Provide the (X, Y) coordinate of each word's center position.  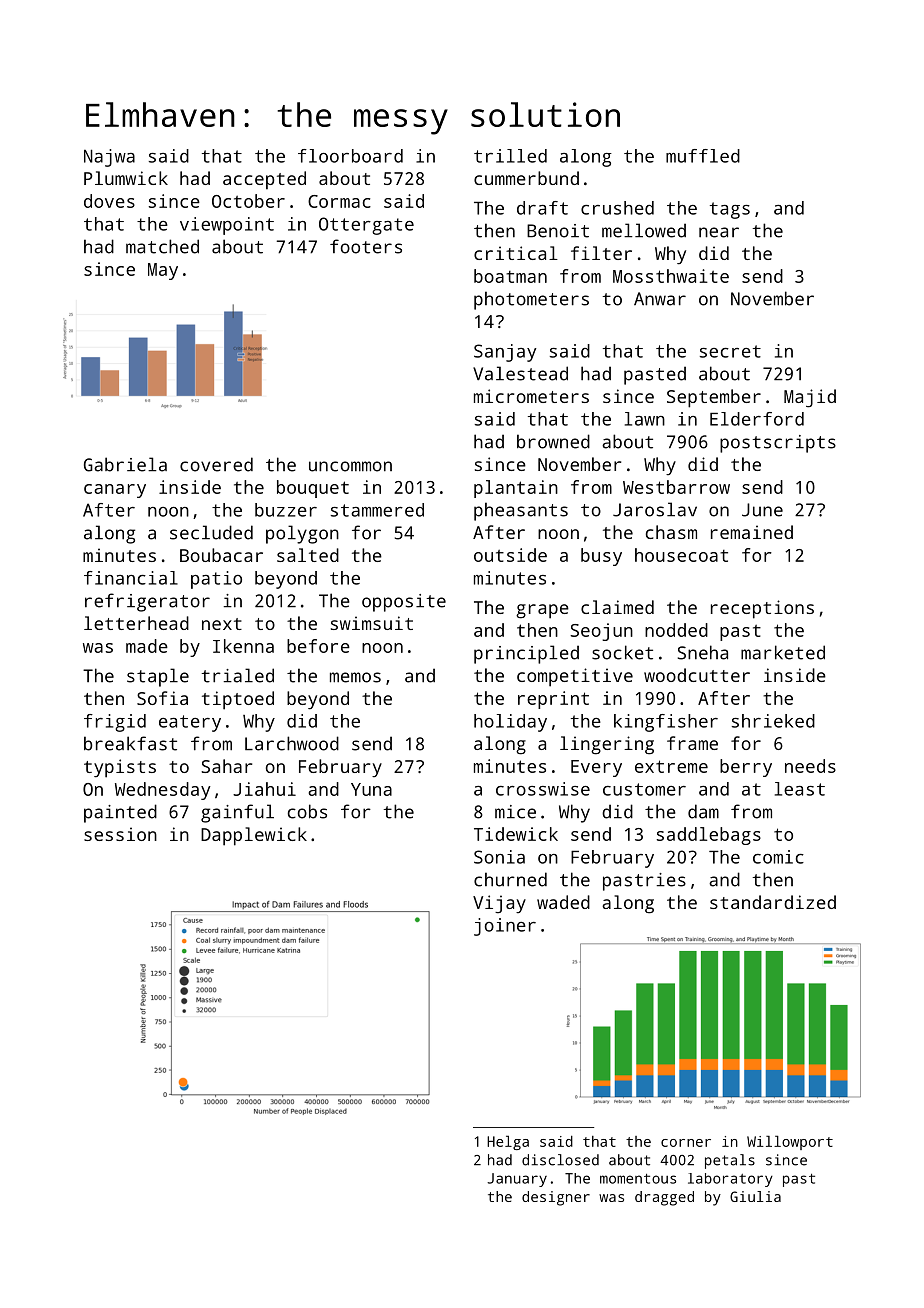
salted (308, 555)
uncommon (350, 466)
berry (746, 768)
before (318, 646)
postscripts (778, 444)
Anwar (660, 299)
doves (109, 201)
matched (162, 246)
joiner (505, 927)
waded (563, 902)
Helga (508, 1142)
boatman (510, 276)
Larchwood (292, 743)
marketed (783, 652)
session (120, 834)
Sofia (162, 698)
